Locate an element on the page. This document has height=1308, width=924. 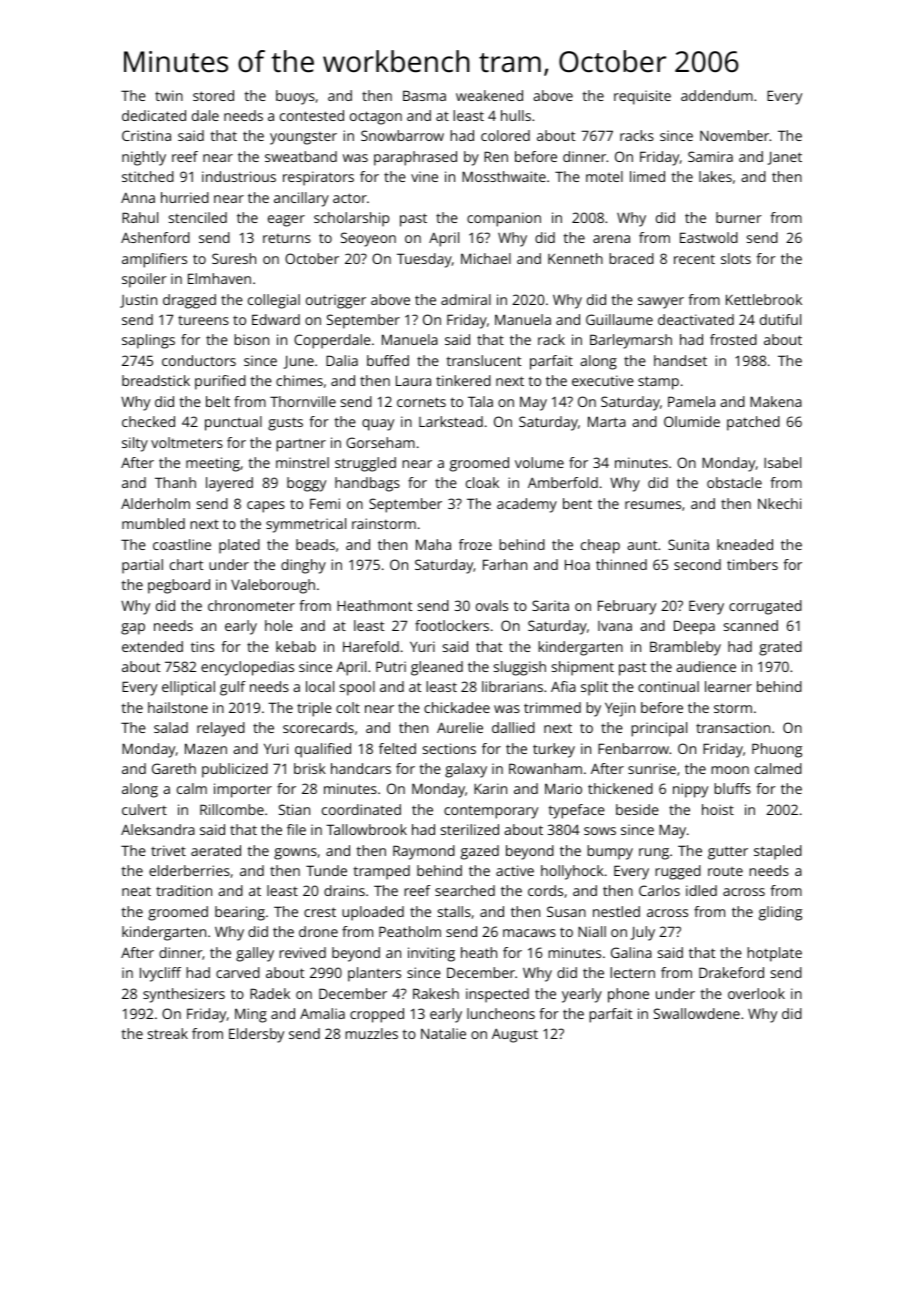
salad is located at coordinates (171, 727).
